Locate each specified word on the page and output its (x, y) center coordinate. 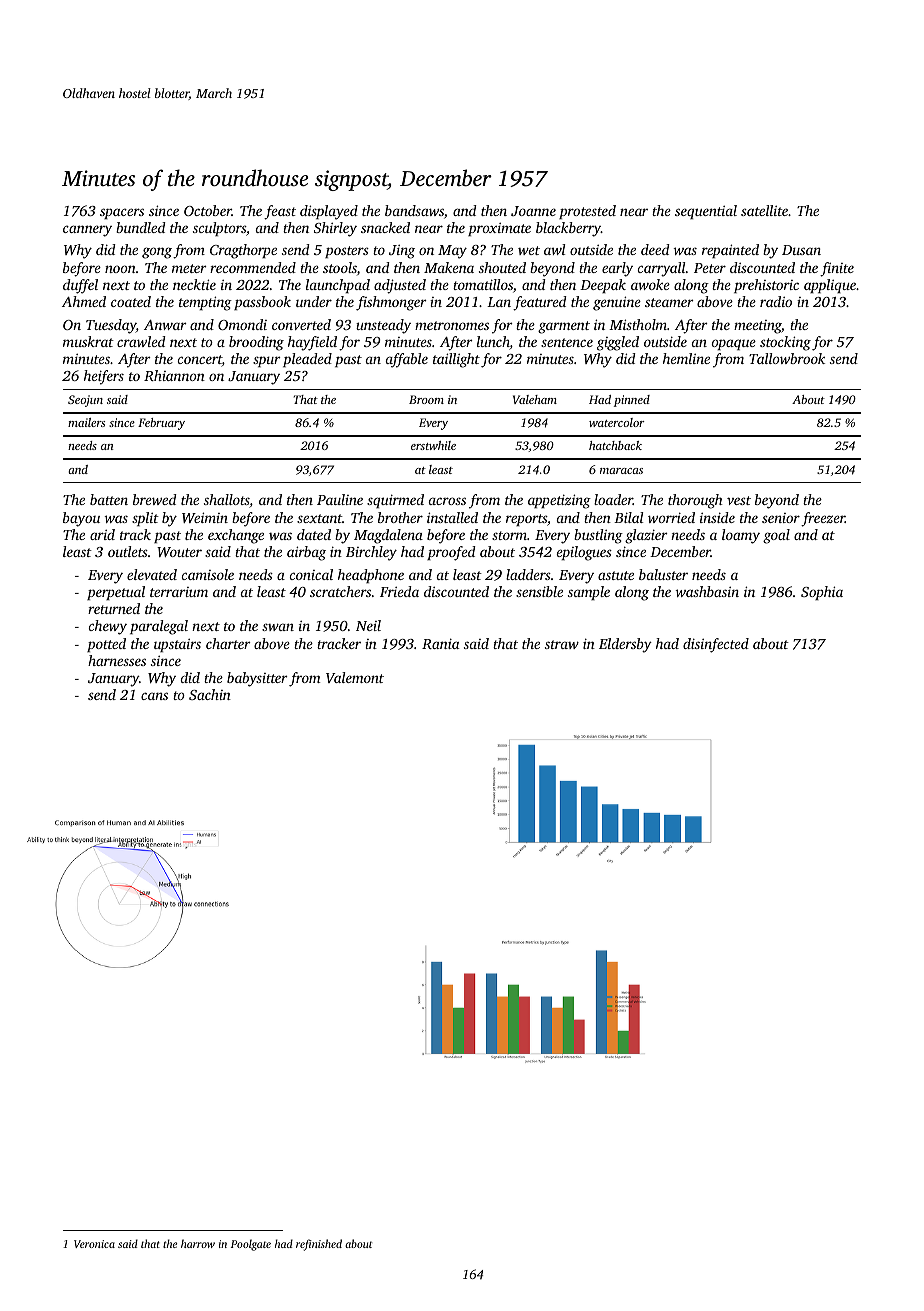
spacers (122, 213)
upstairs (177, 645)
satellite (764, 210)
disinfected (716, 645)
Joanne (533, 211)
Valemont (355, 677)
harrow (198, 1243)
